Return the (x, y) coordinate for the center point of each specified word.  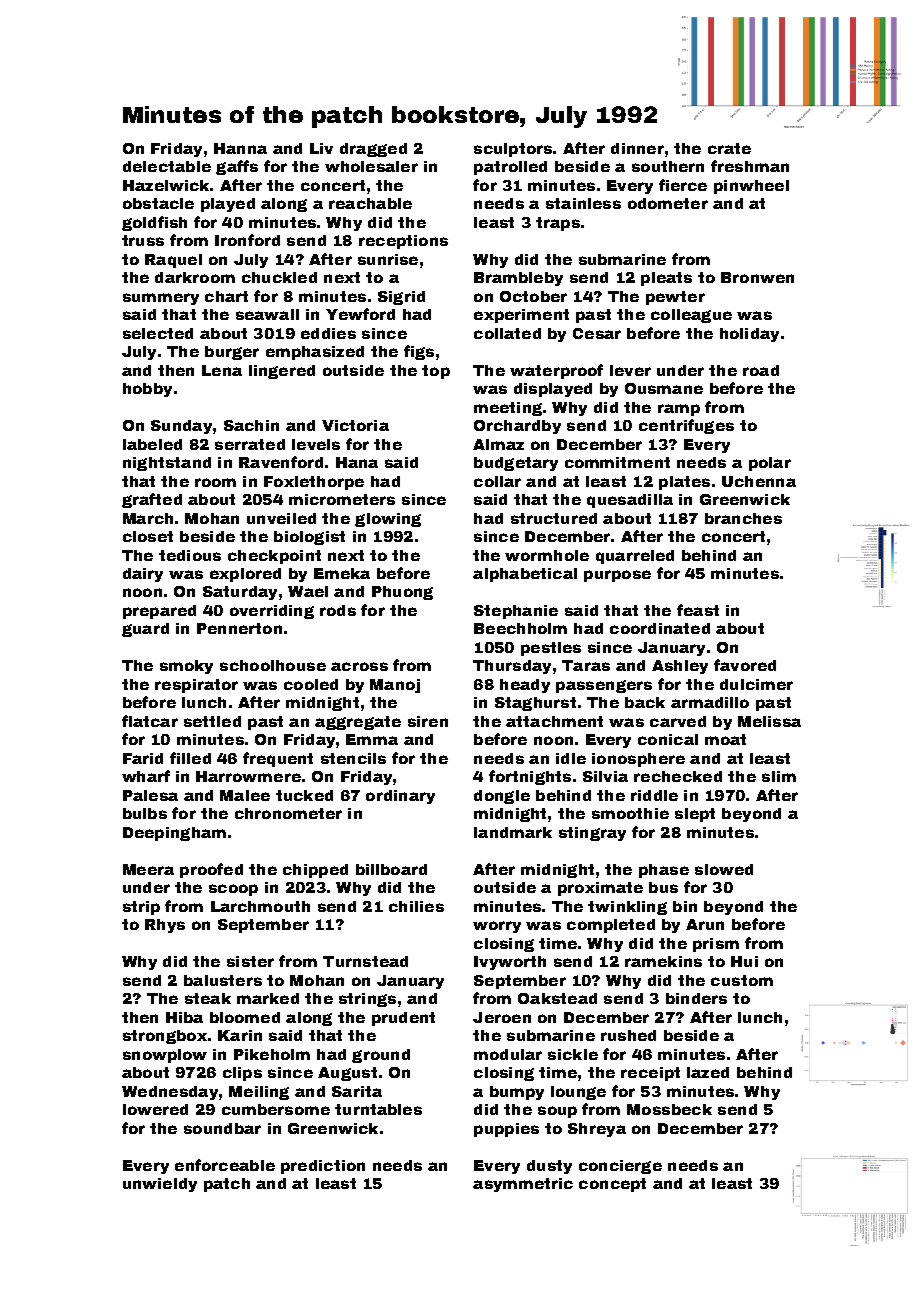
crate (729, 148)
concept (612, 1185)
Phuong (402, 593)
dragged (373, 150)
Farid (143, 758)
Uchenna (759, 481)
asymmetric (523, 1185)
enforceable (225, 1165)
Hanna (240, 148)
